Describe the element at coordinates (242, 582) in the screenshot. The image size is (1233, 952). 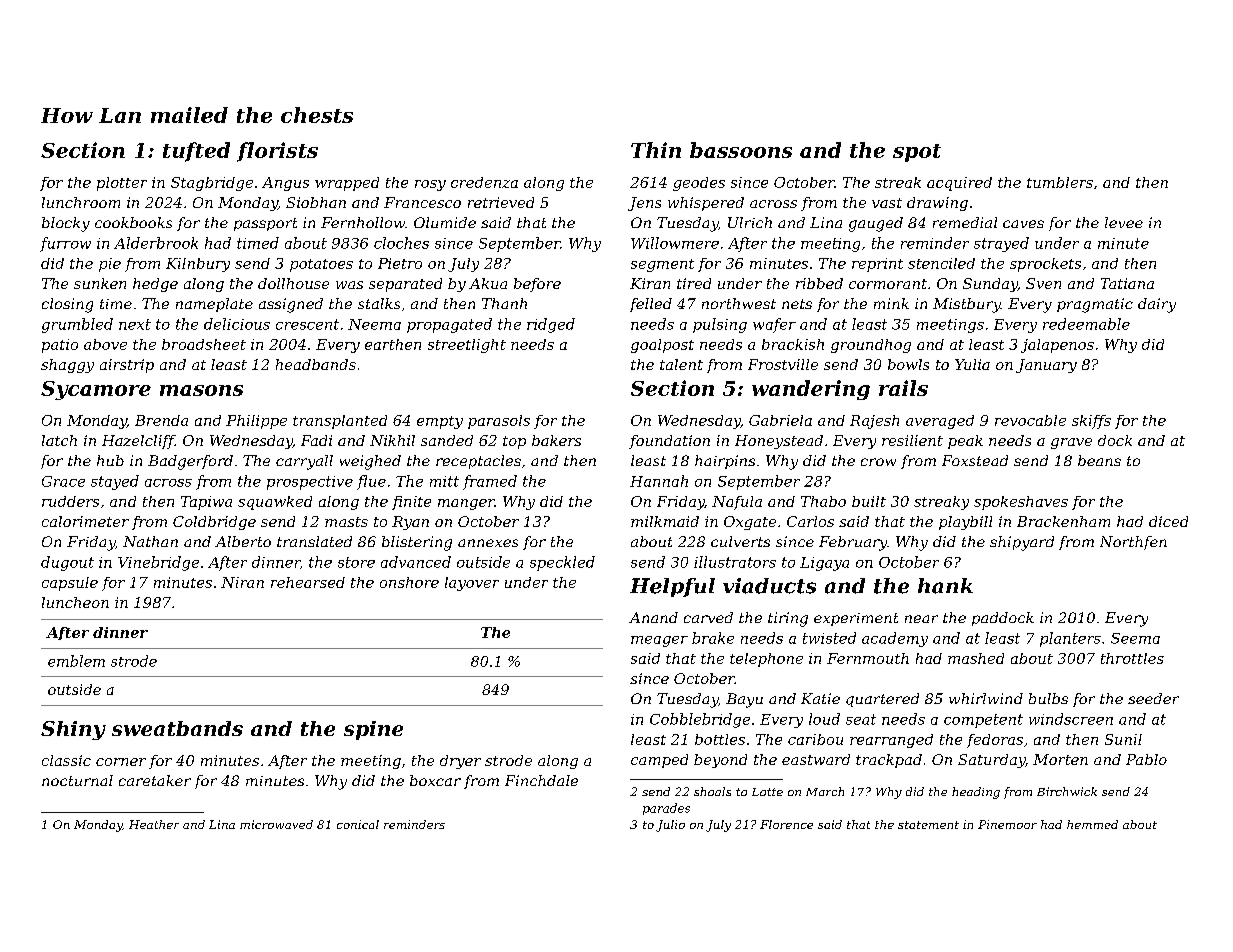
I see `Niran` at that location.
